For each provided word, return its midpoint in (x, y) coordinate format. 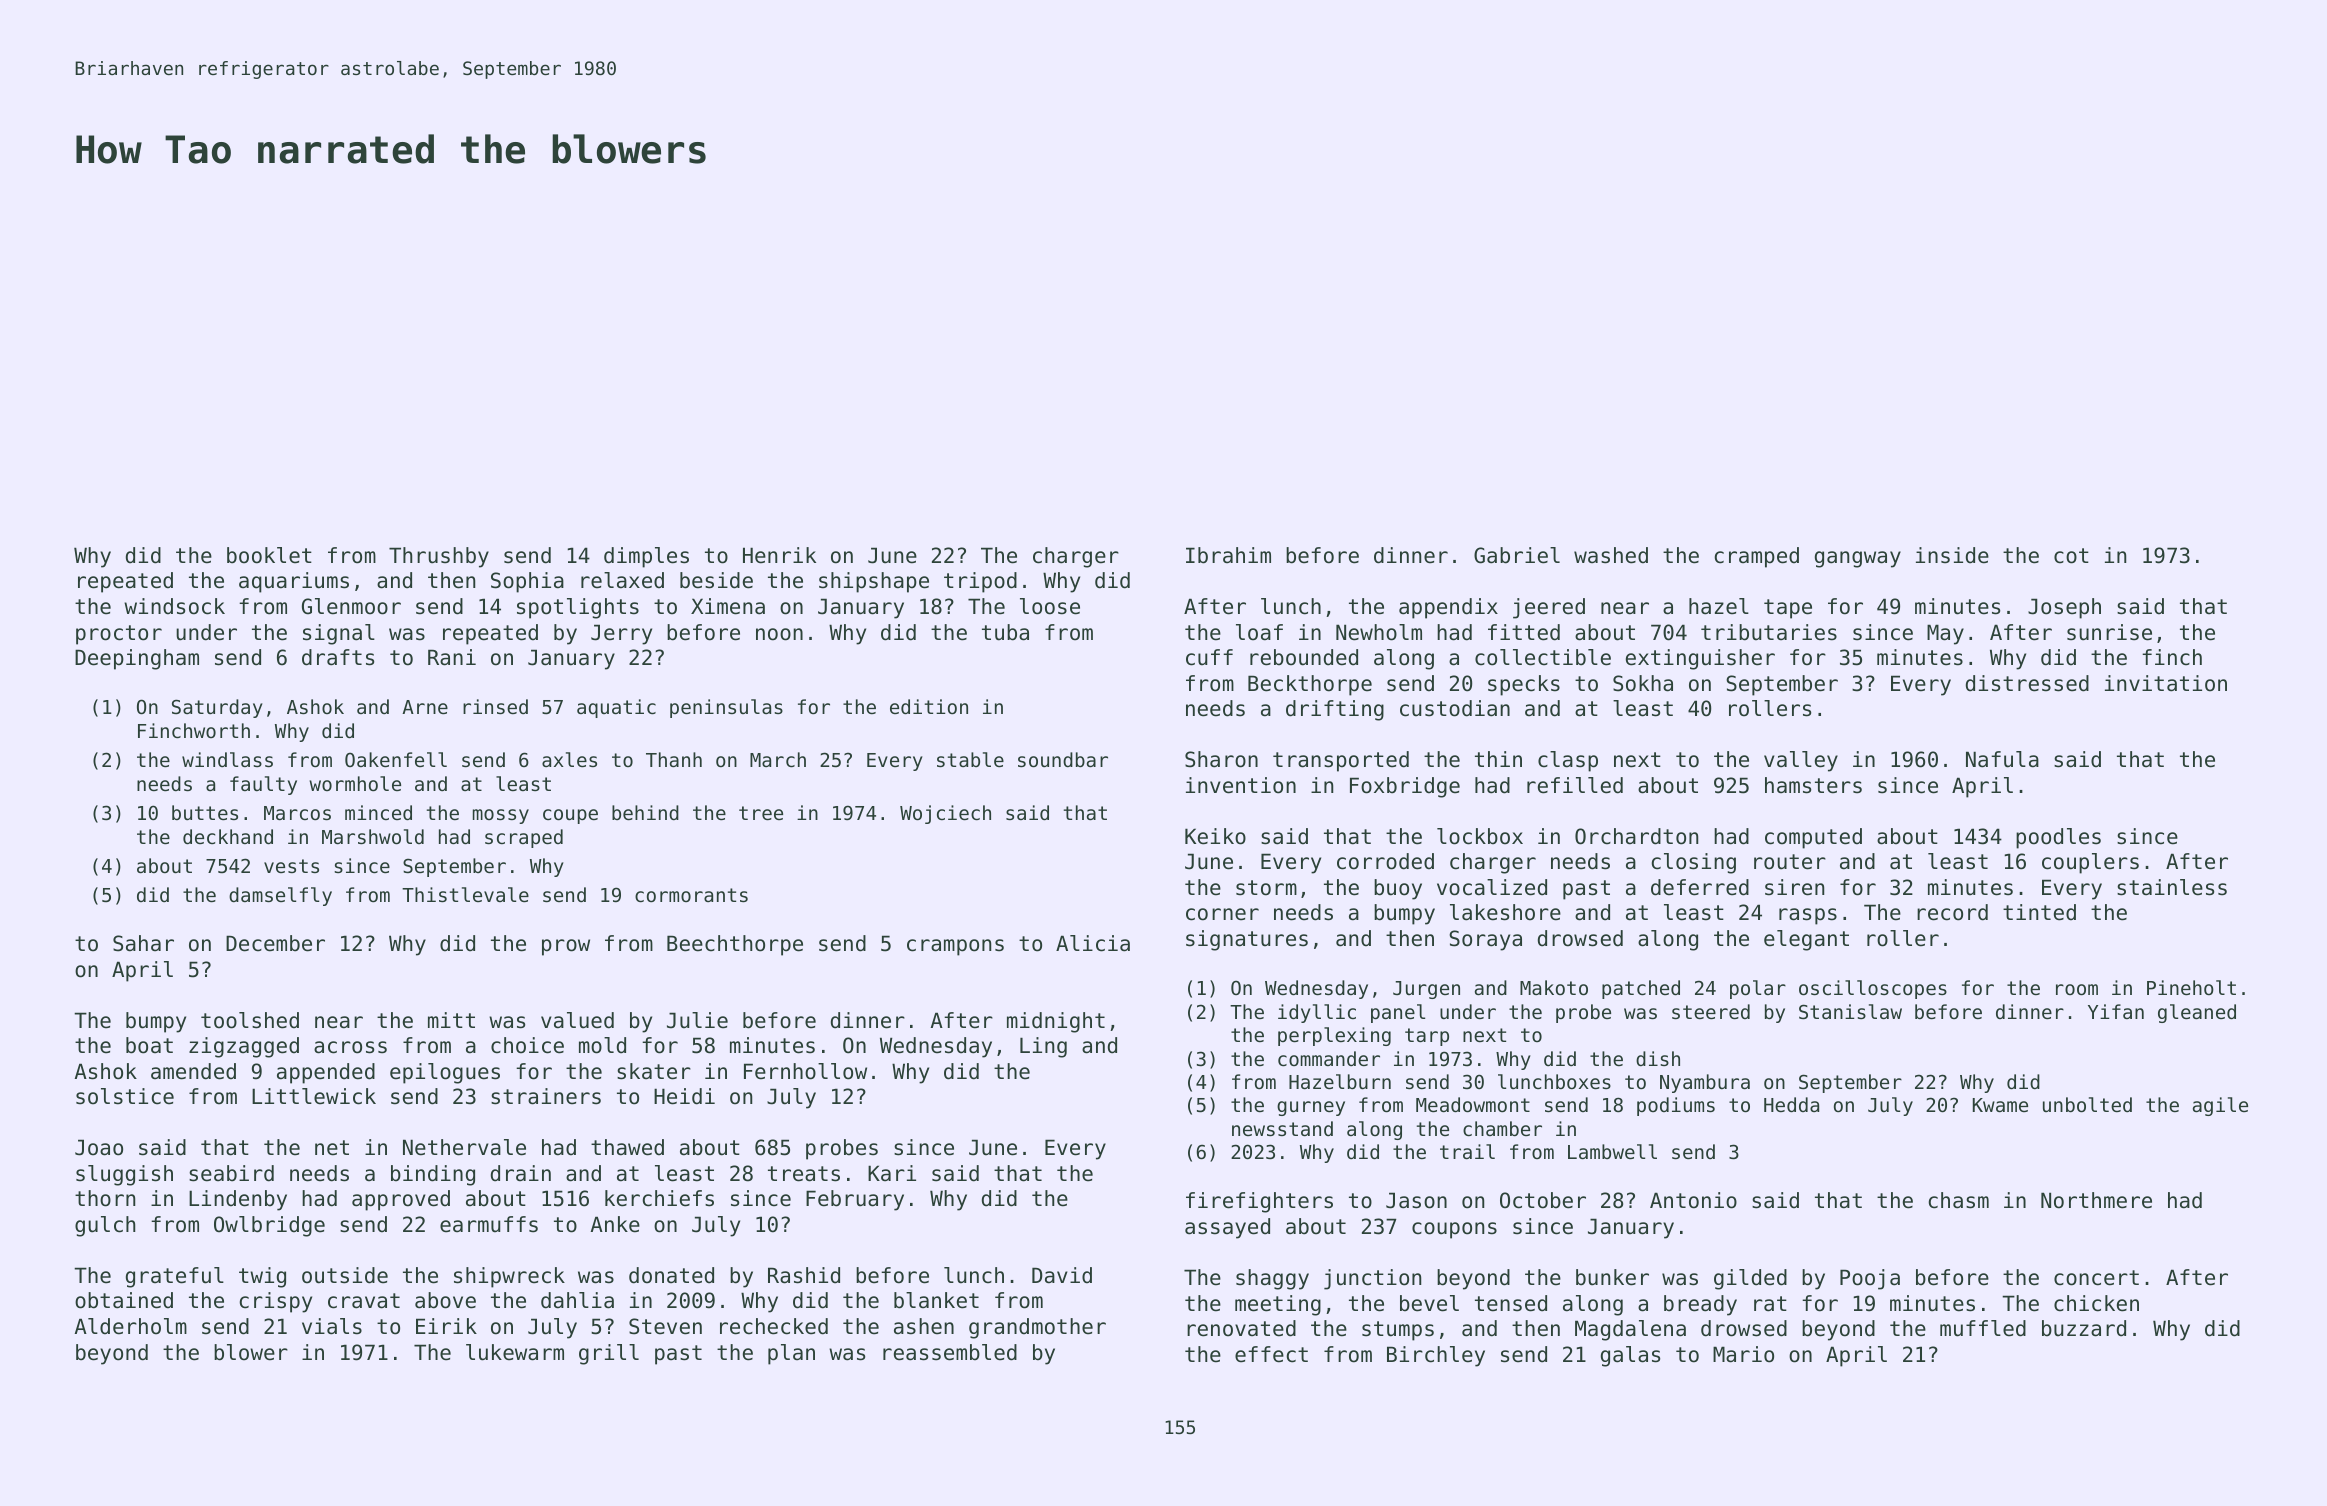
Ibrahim (1228, 555)
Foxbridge (1405, 787)
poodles (2058, 838)
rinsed (495, 706)
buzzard (2084, 1328)
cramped (1757, 557)
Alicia (1093, 943)
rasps (1808, 916)
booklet (269, 555)
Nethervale (464, 1147)
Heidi (684, 1096)
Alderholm (131, 1326)
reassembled (950, 1352)
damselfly (280, 896)
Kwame (2000, 1105)
